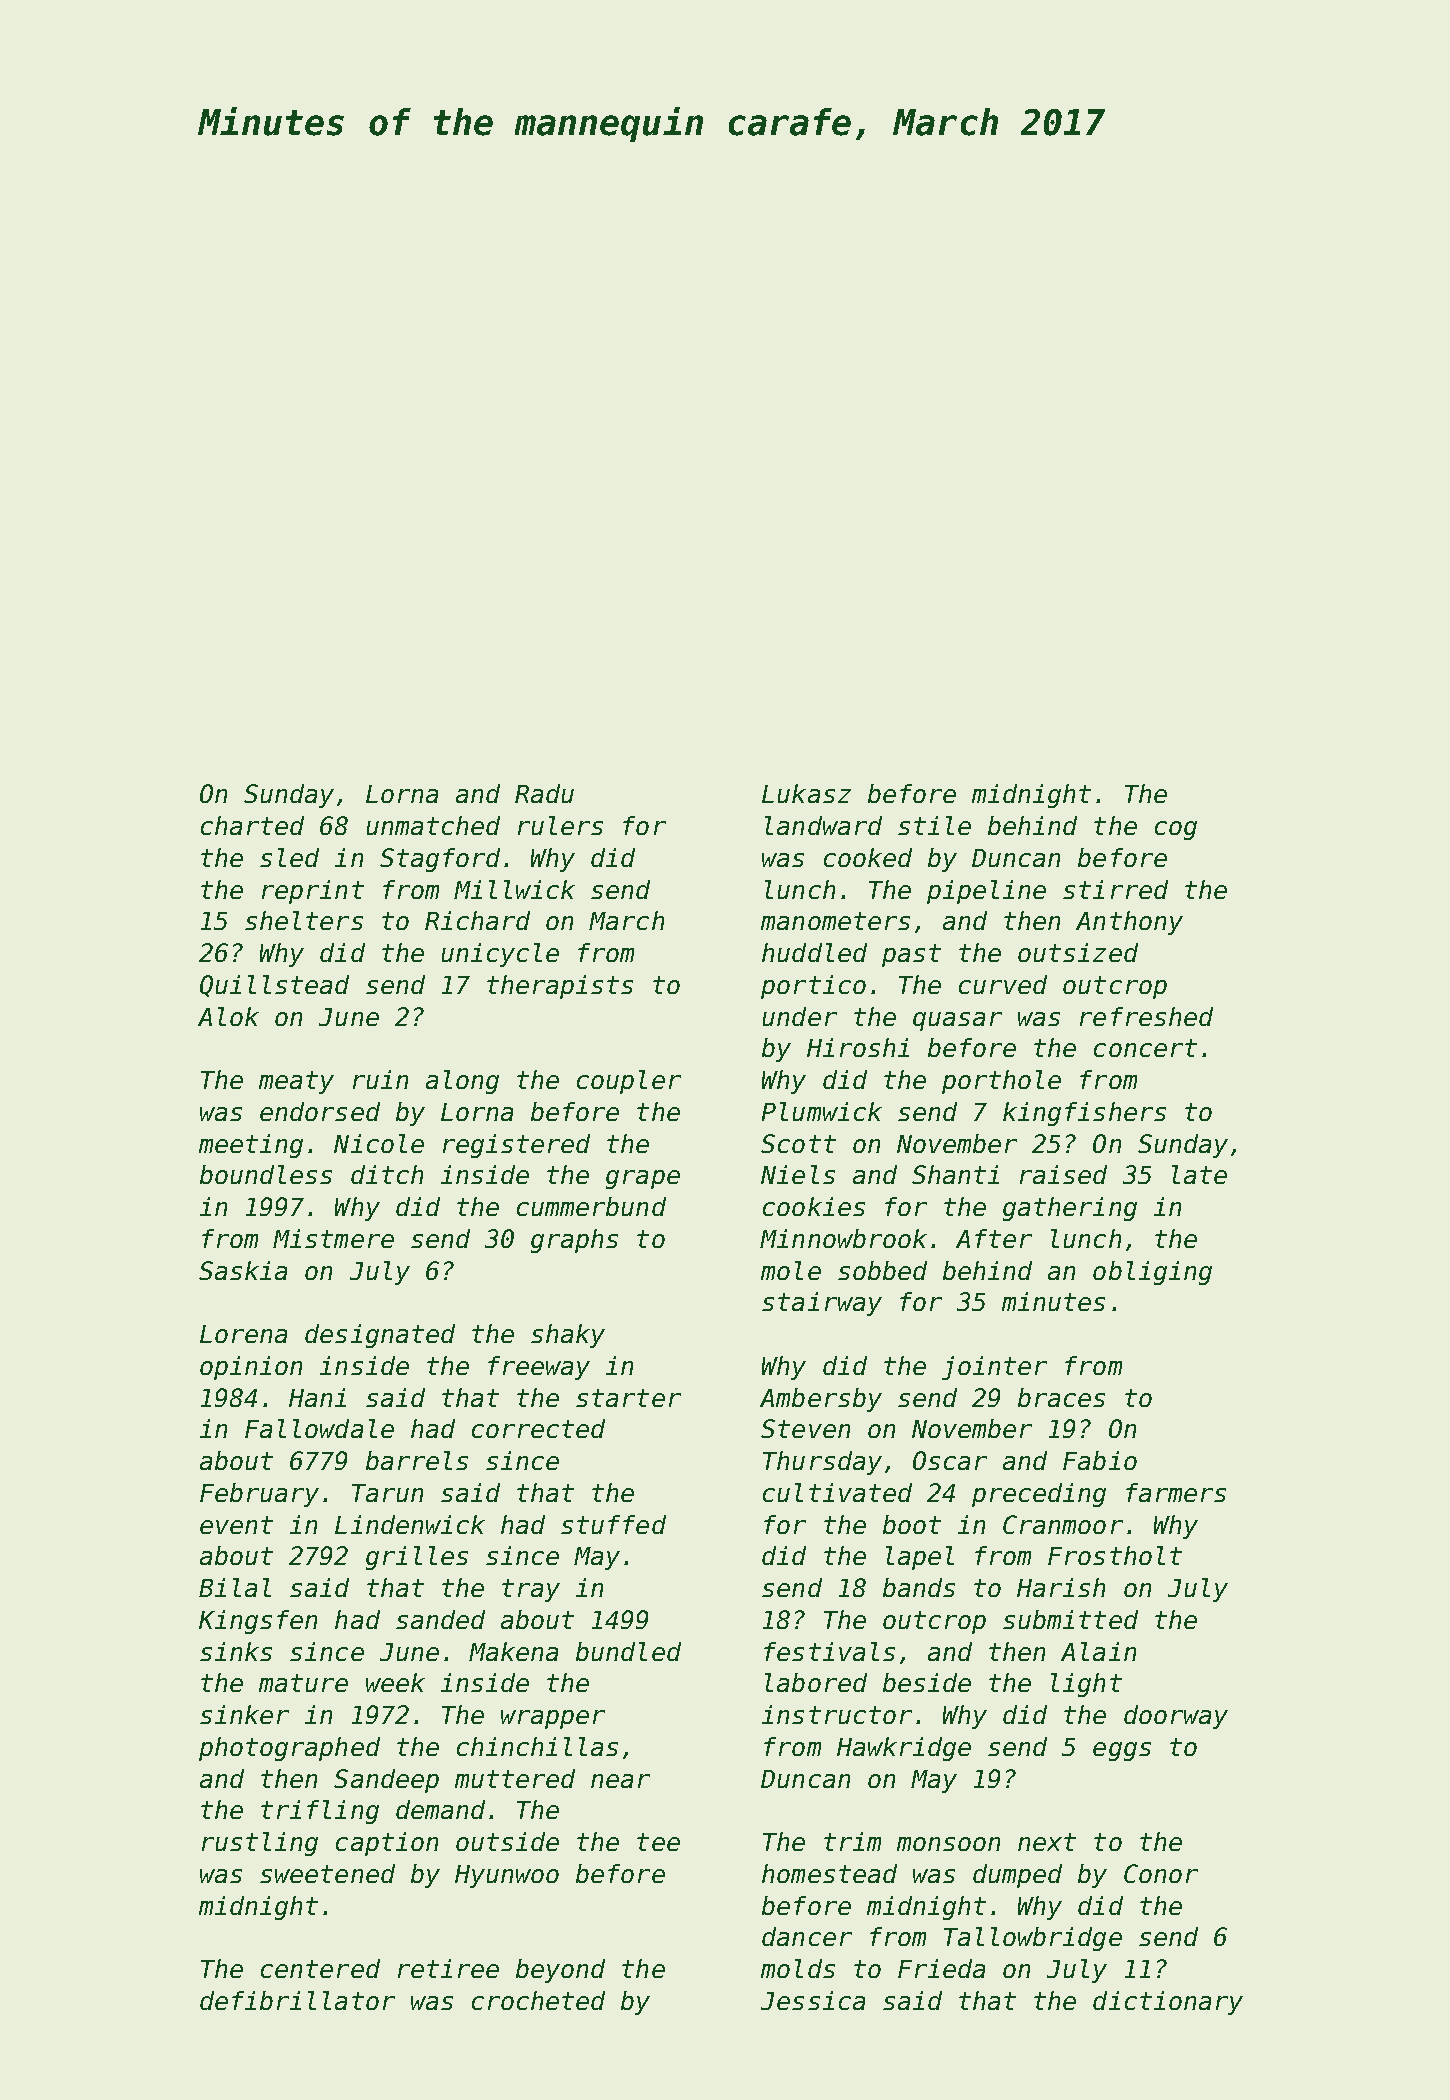 The image size is (1450, 2100). I want to click on starter, so click(628, 1398).
